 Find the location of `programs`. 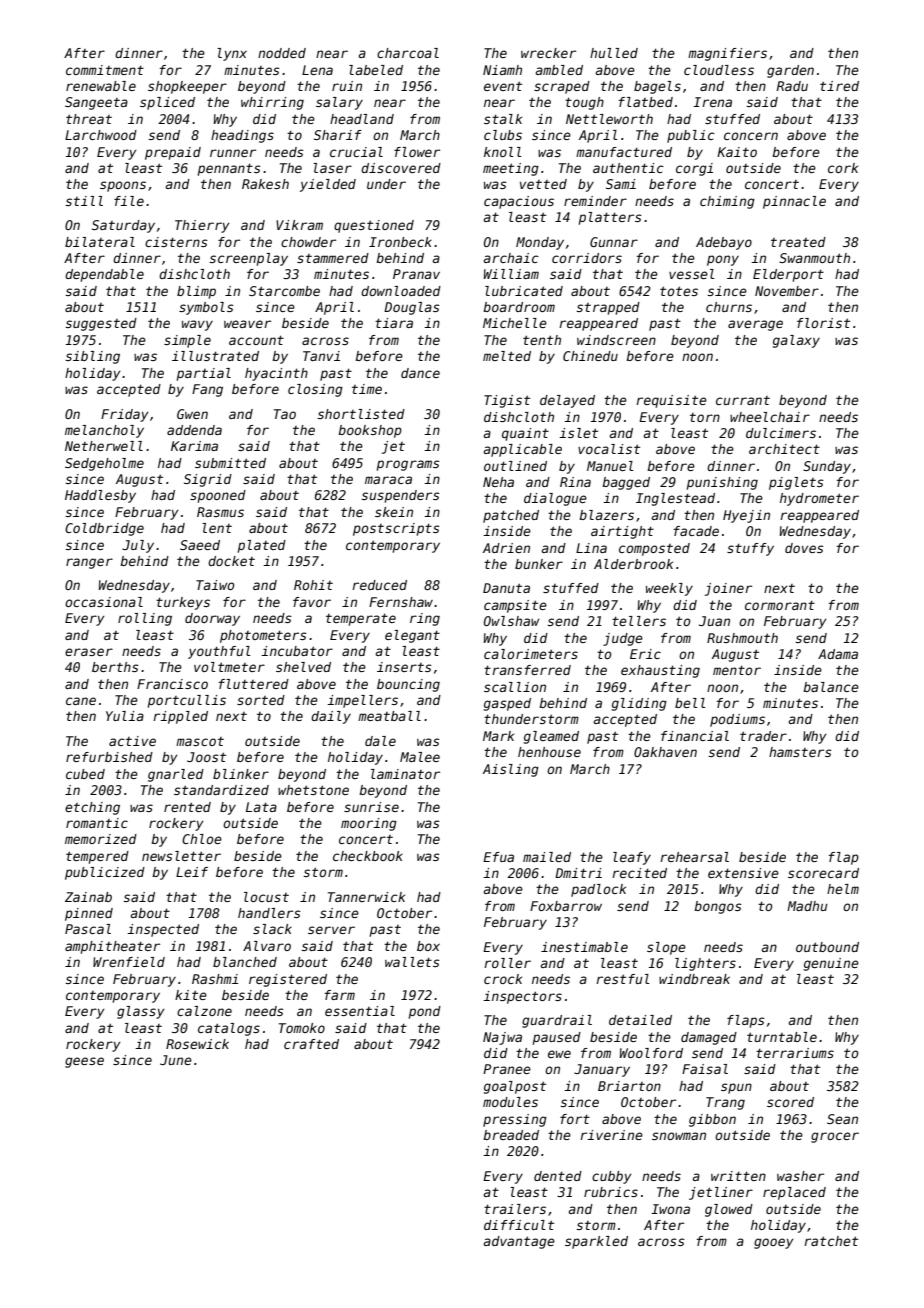

programs is located at coordinates (408, 465).
